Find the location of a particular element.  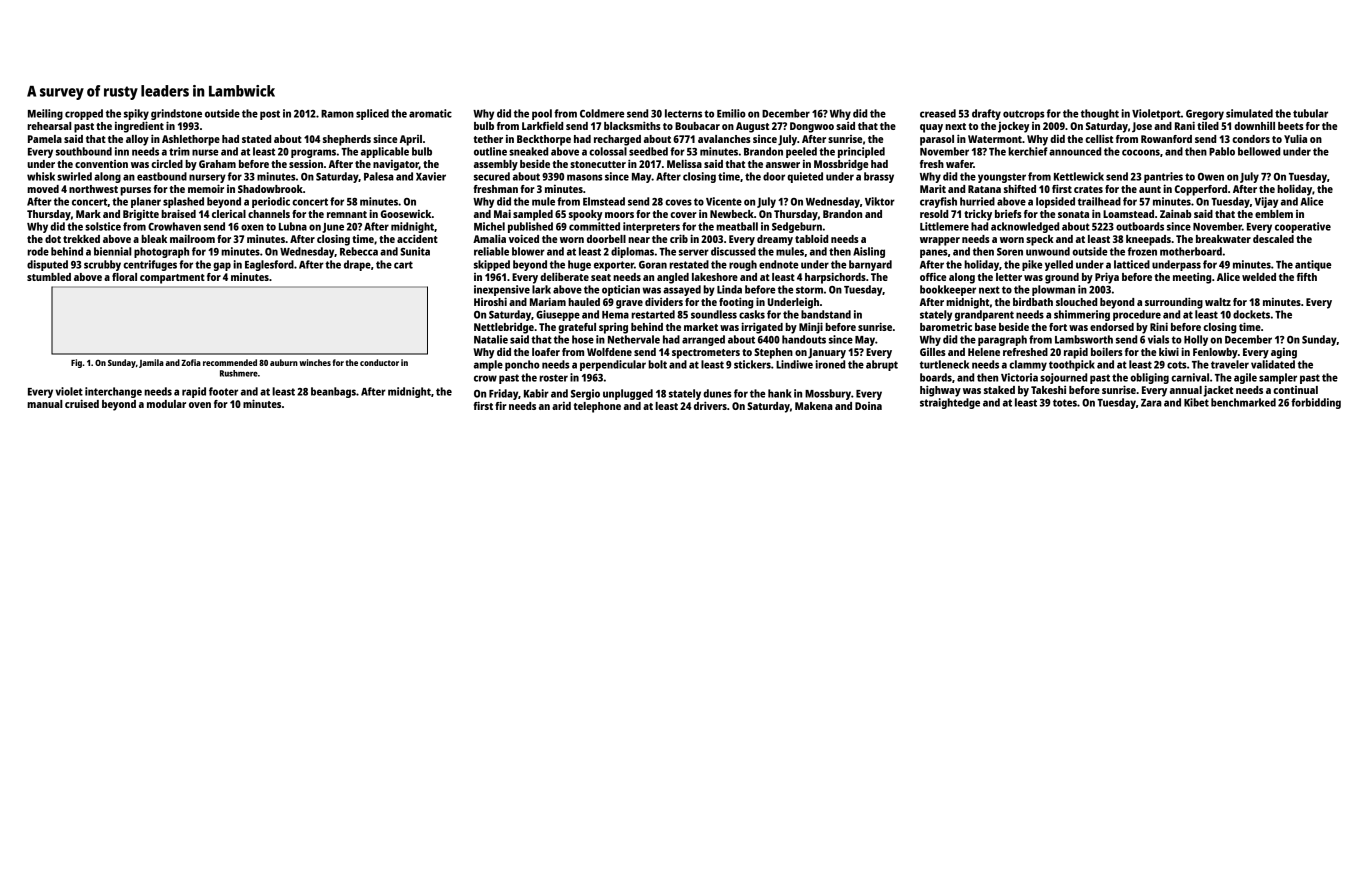

January is located at coordinates (827, 353).
